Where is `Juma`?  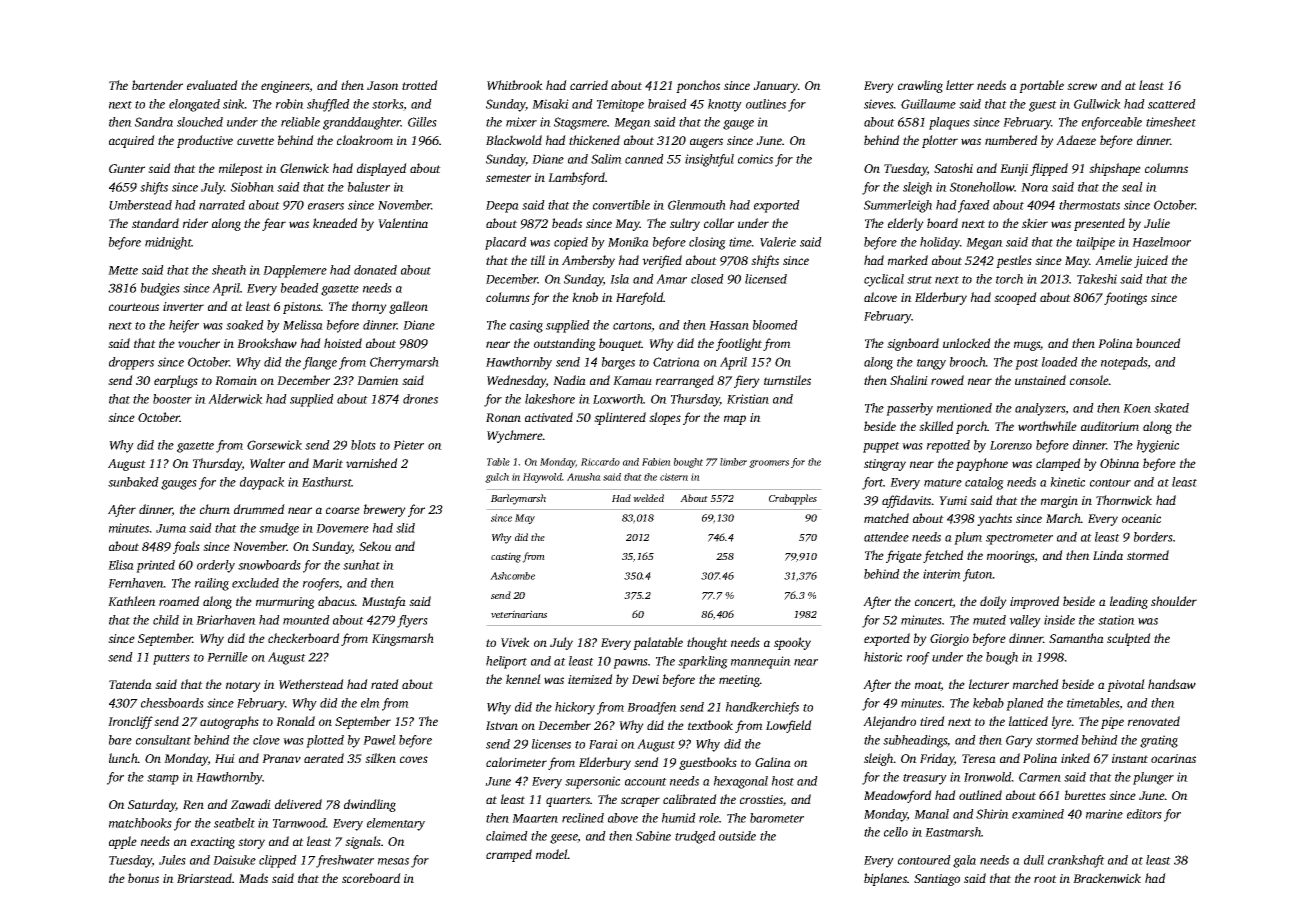
Juma is located at coordinates (171, 528).
